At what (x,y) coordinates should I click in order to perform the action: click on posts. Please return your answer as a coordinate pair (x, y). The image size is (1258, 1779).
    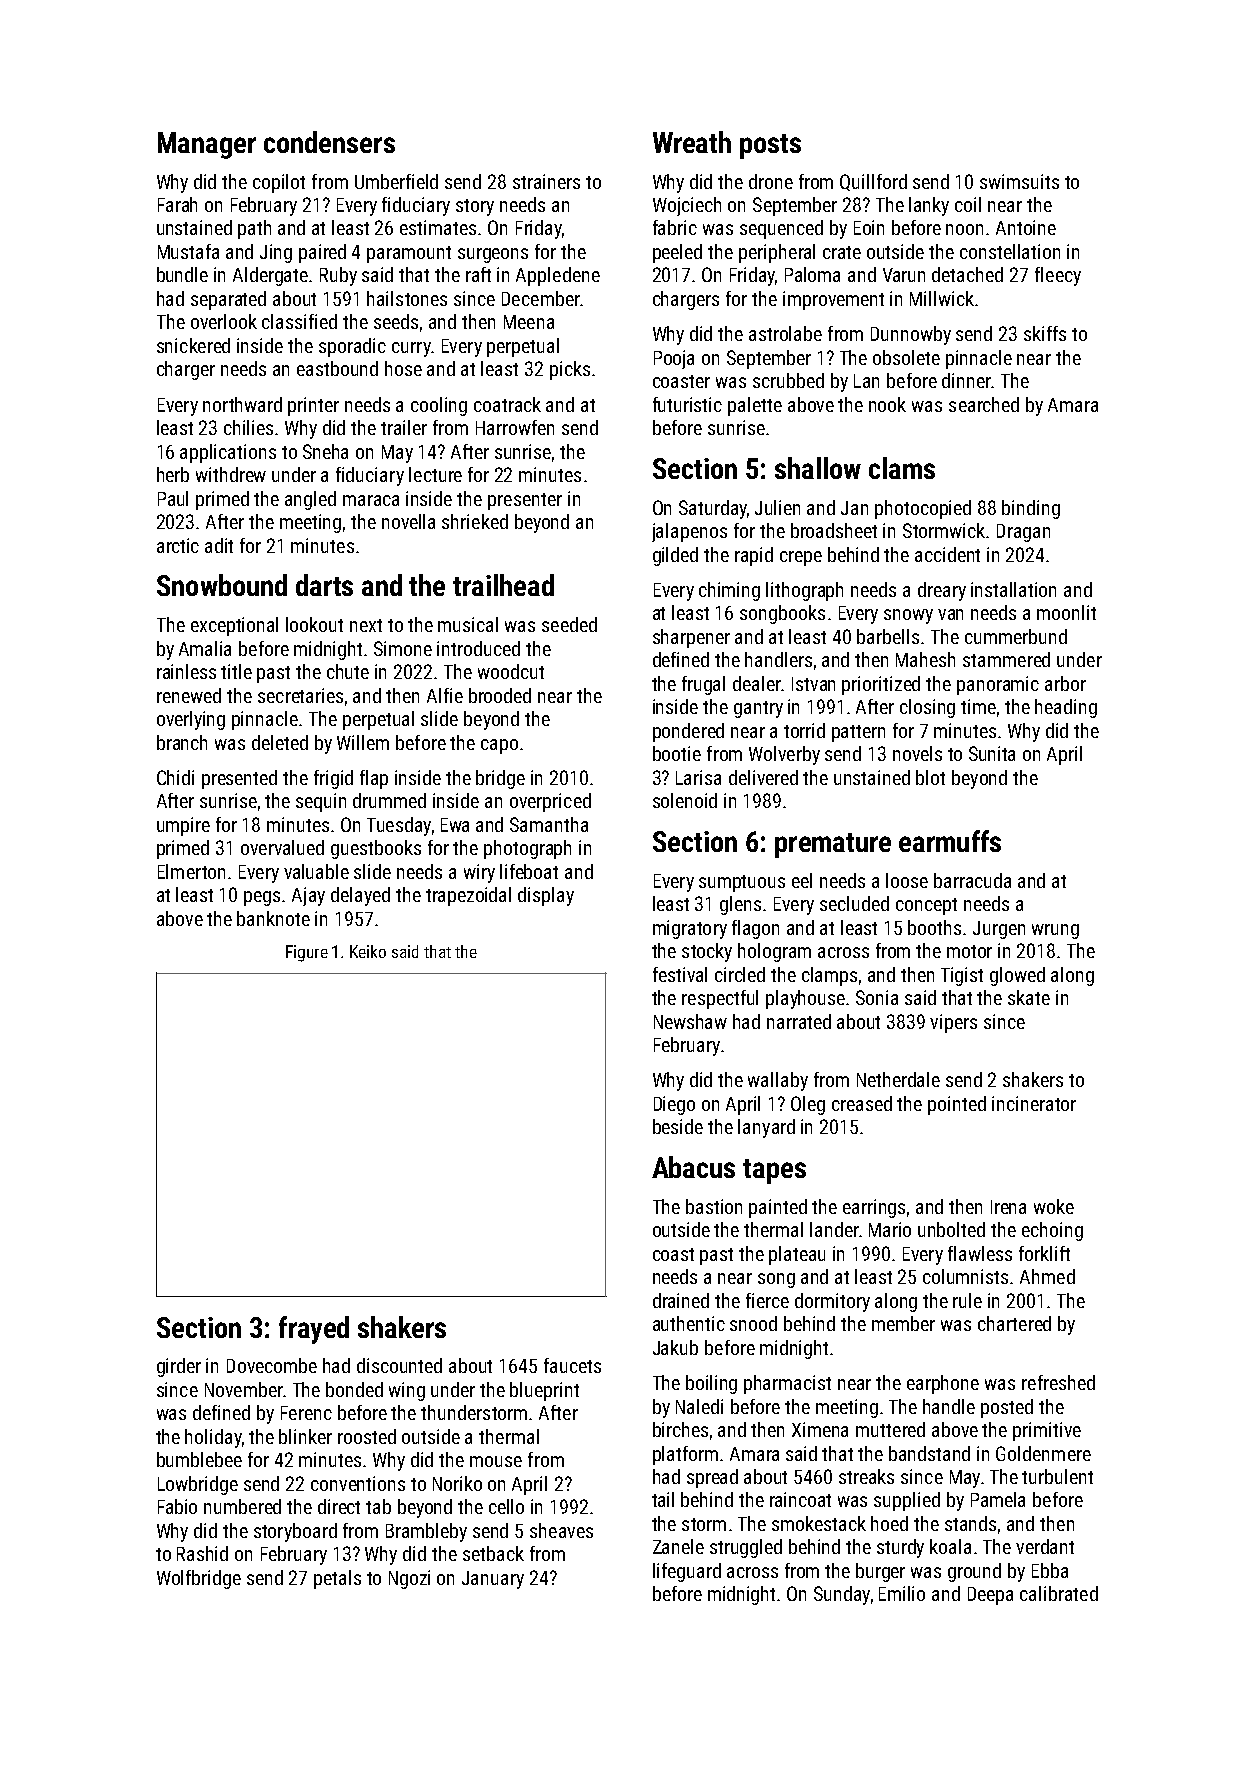
    Looking at the image, I should click on (770, 146).
